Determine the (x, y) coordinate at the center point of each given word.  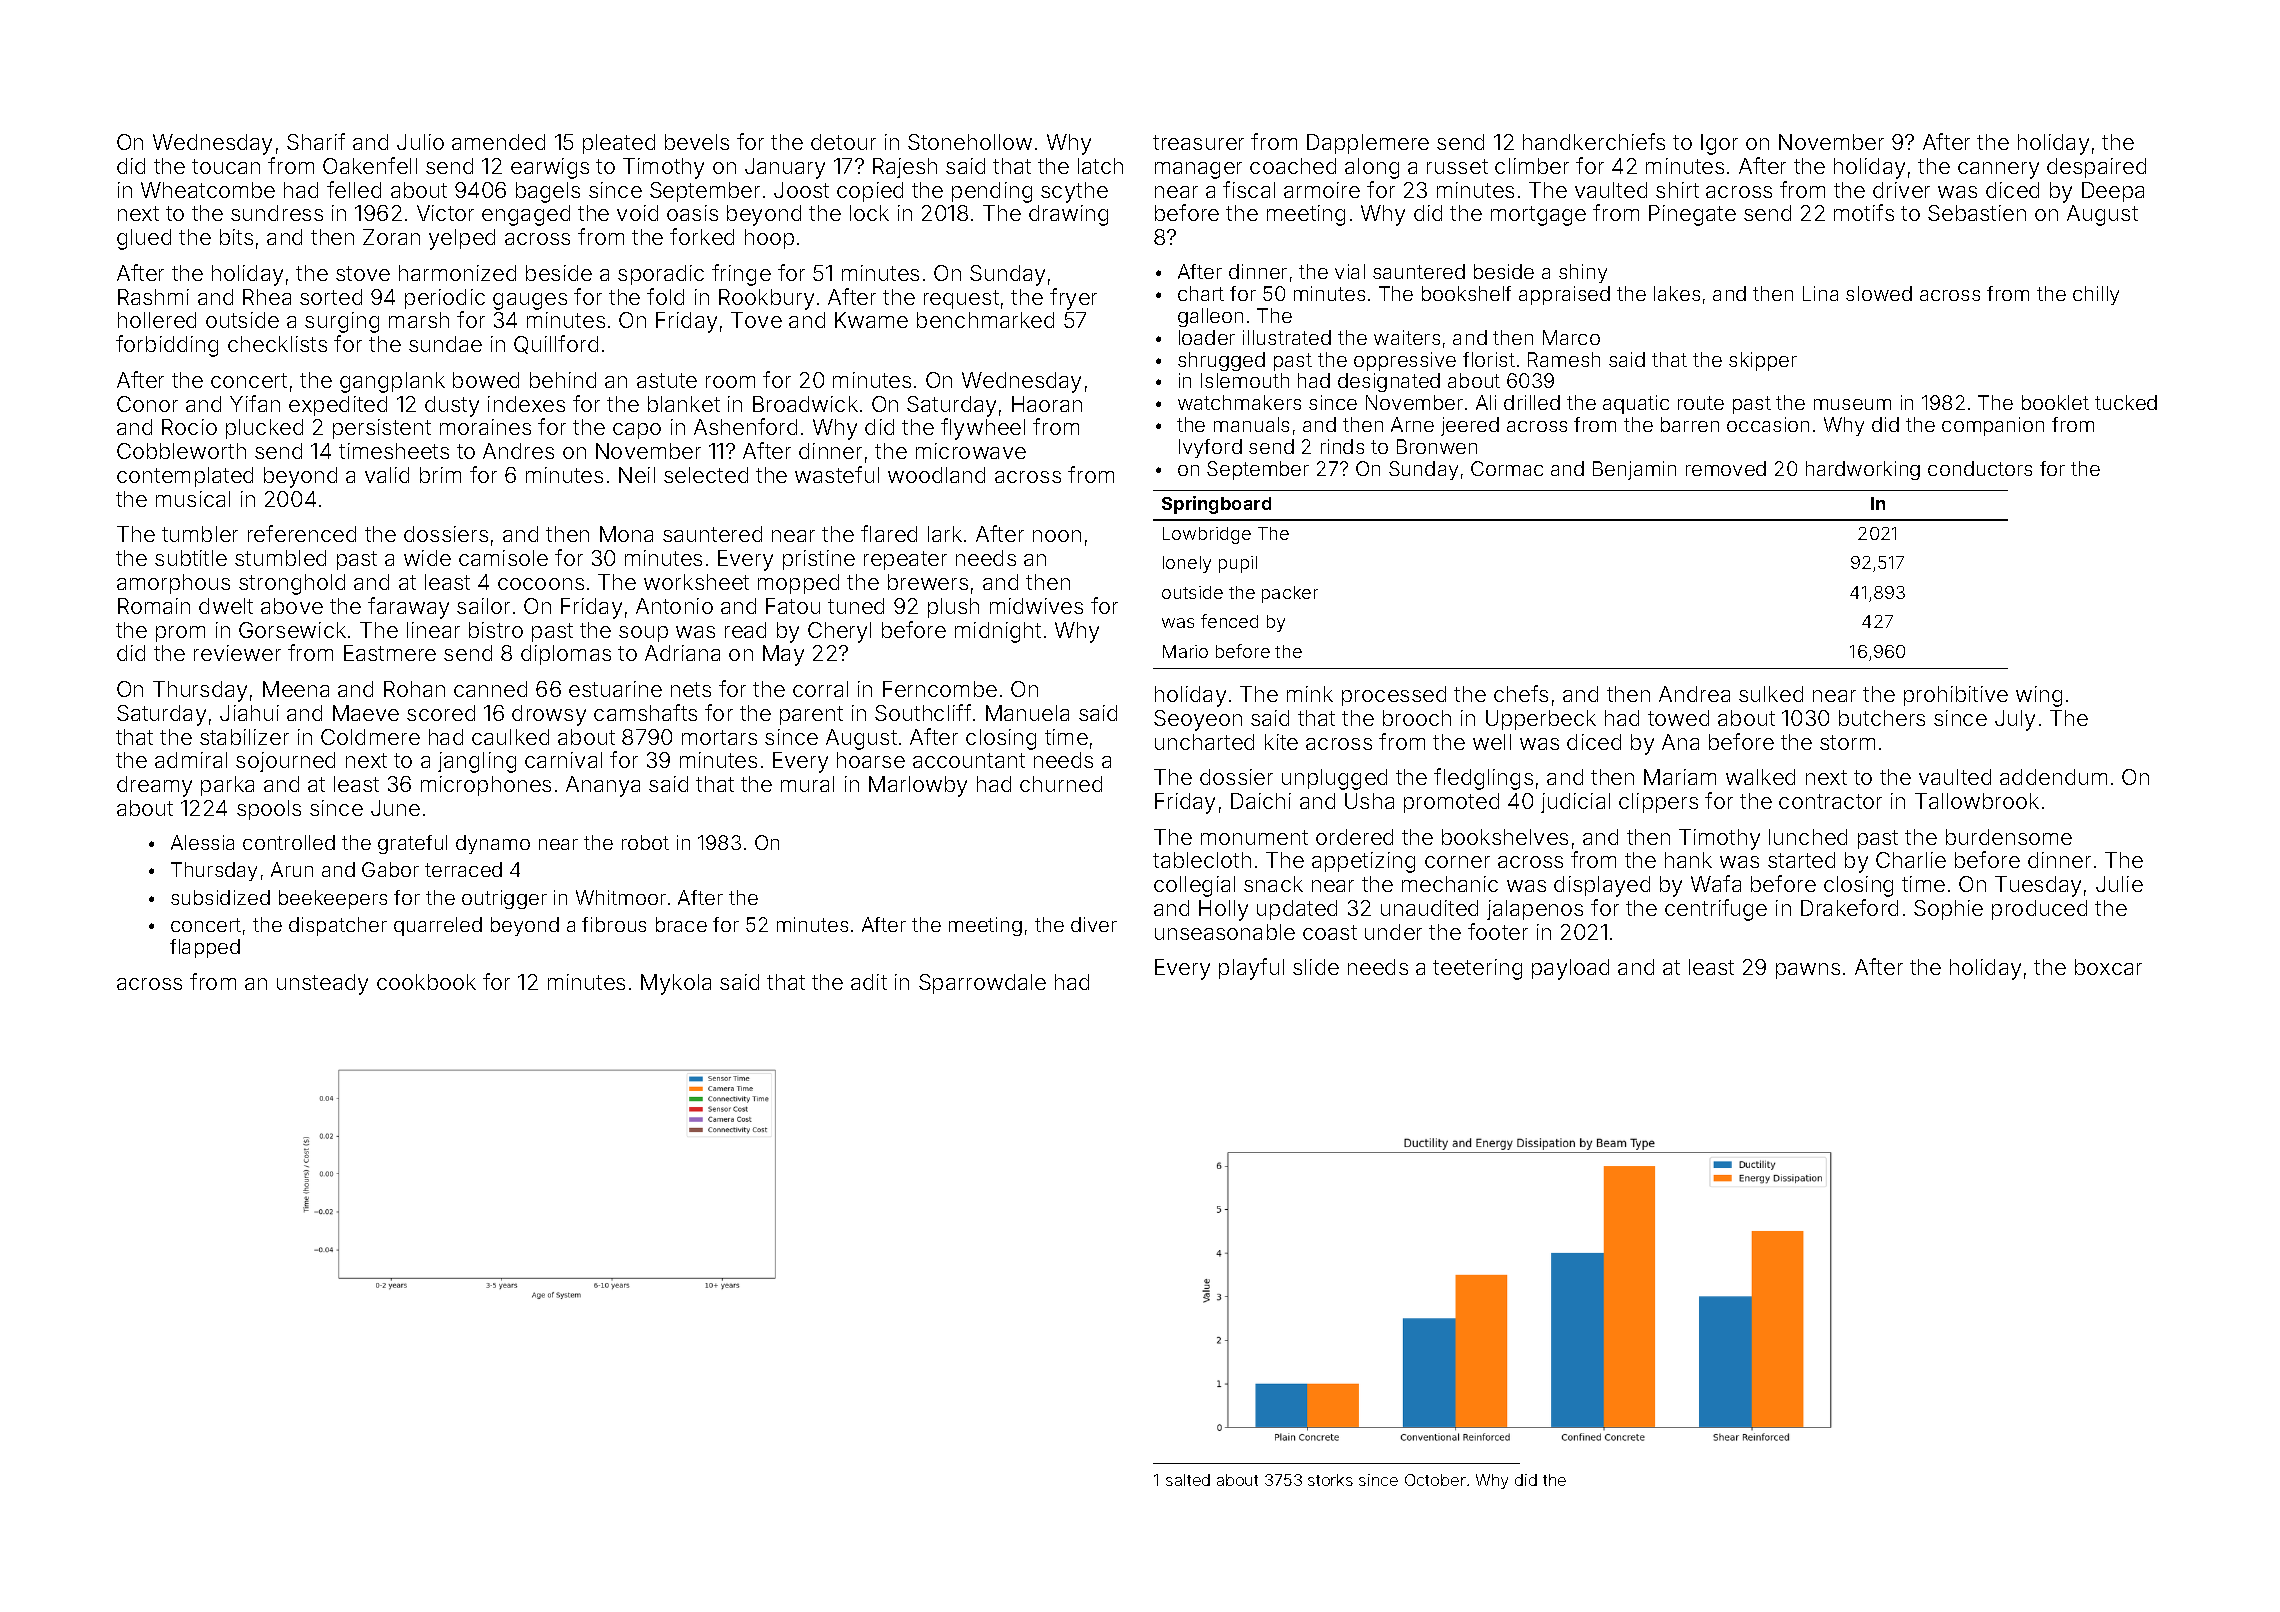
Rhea (267, 297)
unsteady (322, 984)
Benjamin (1634, 470)
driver (1901, 190)
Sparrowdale (982, 984)
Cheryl (839, 632)
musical (193, 499)
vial (1350, 271)
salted (1188, 1480)
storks (1330, 1480)
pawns (1808, 971)
